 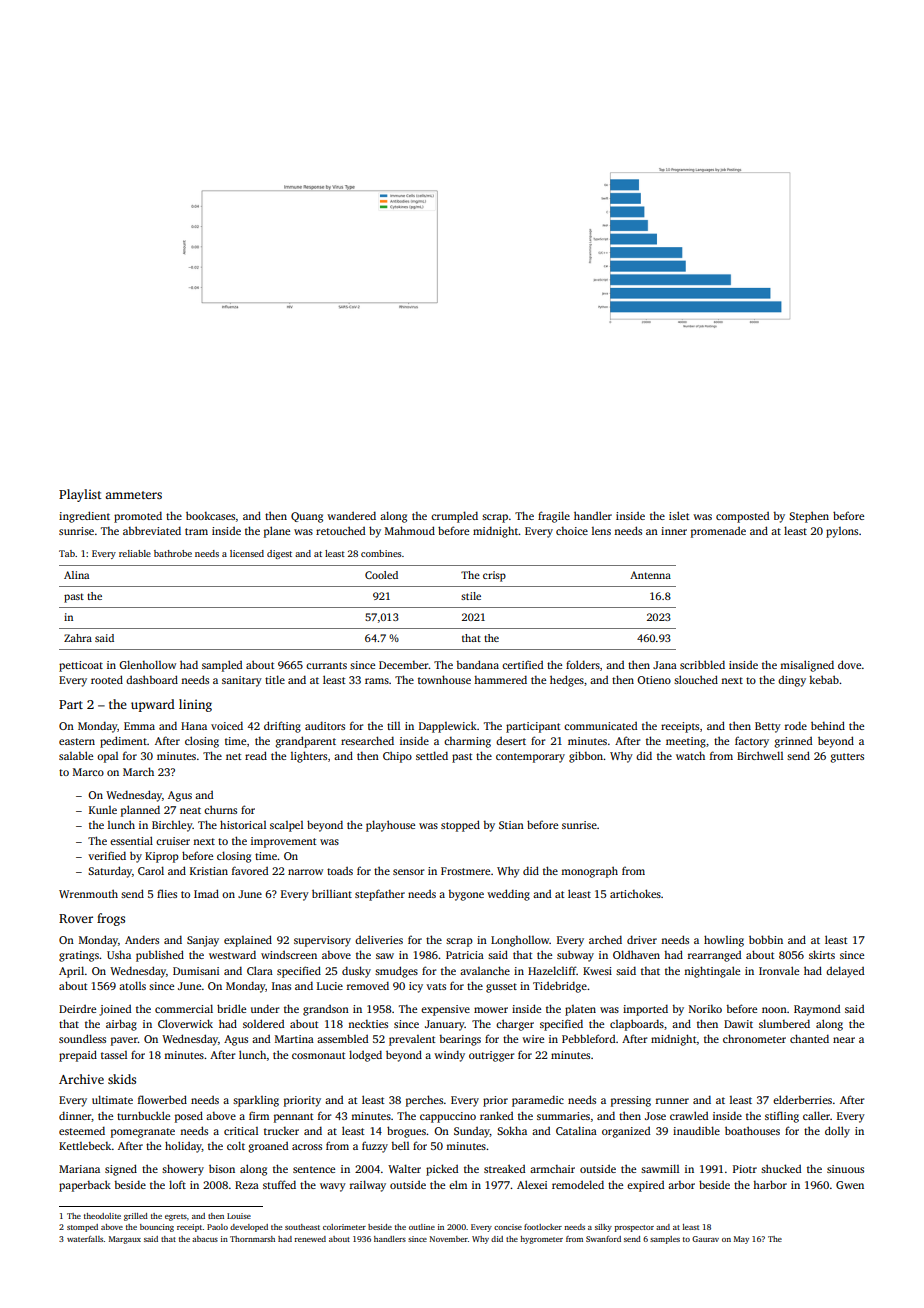 What do you see at coordinates (847, 758) in the document?
I see `gutters` at bounding box center [847, 758].
